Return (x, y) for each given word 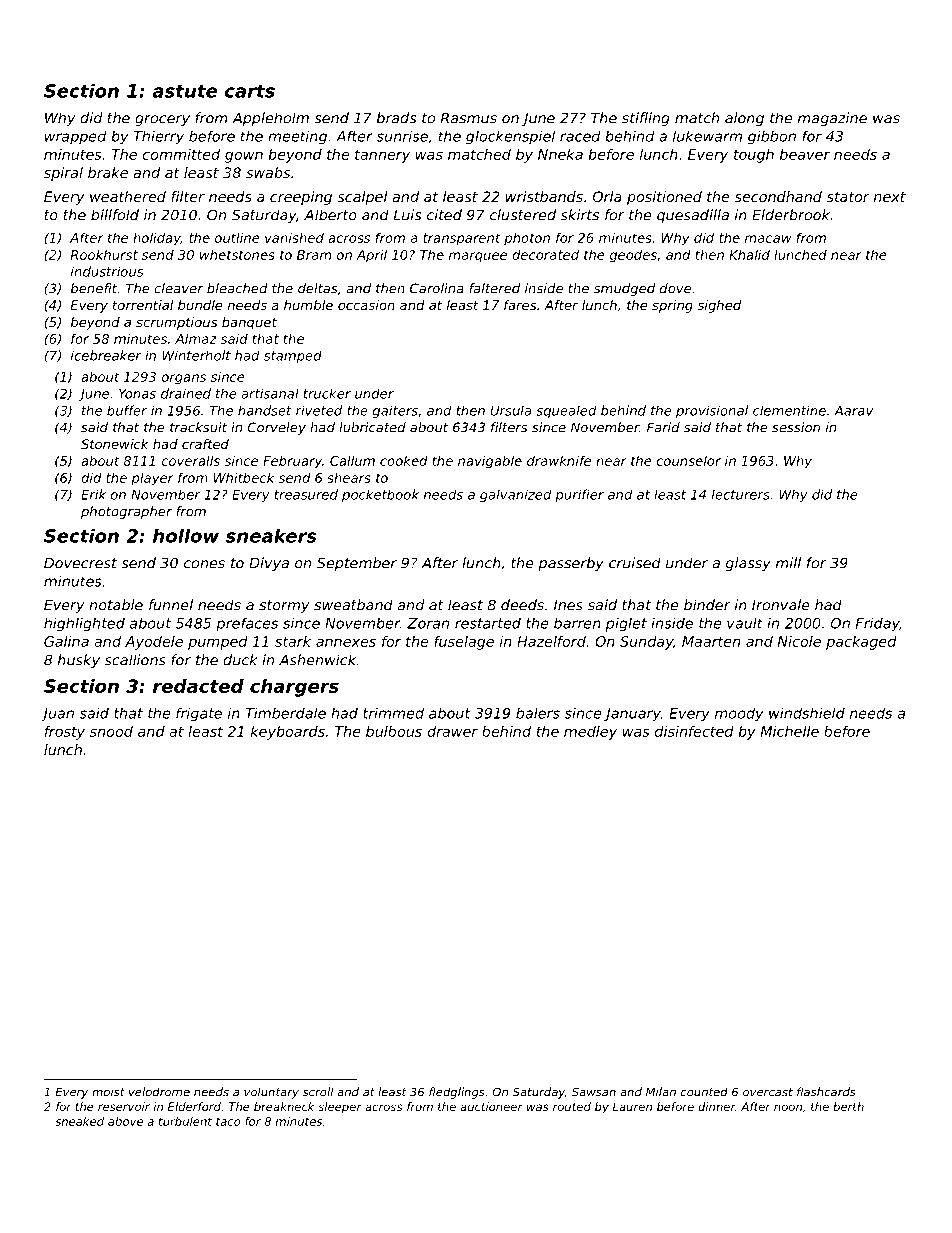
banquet (249, 323)
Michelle (790, 731)
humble (308, 305)
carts (250, 91)
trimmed (393, 713)
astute (184, 91)
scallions (135, 660)
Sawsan (594, 1092)
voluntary (271, 1093)
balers (538, 713)
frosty (65, 733)
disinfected (694, 731)
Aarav (853, 411)
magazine (832, 119)
